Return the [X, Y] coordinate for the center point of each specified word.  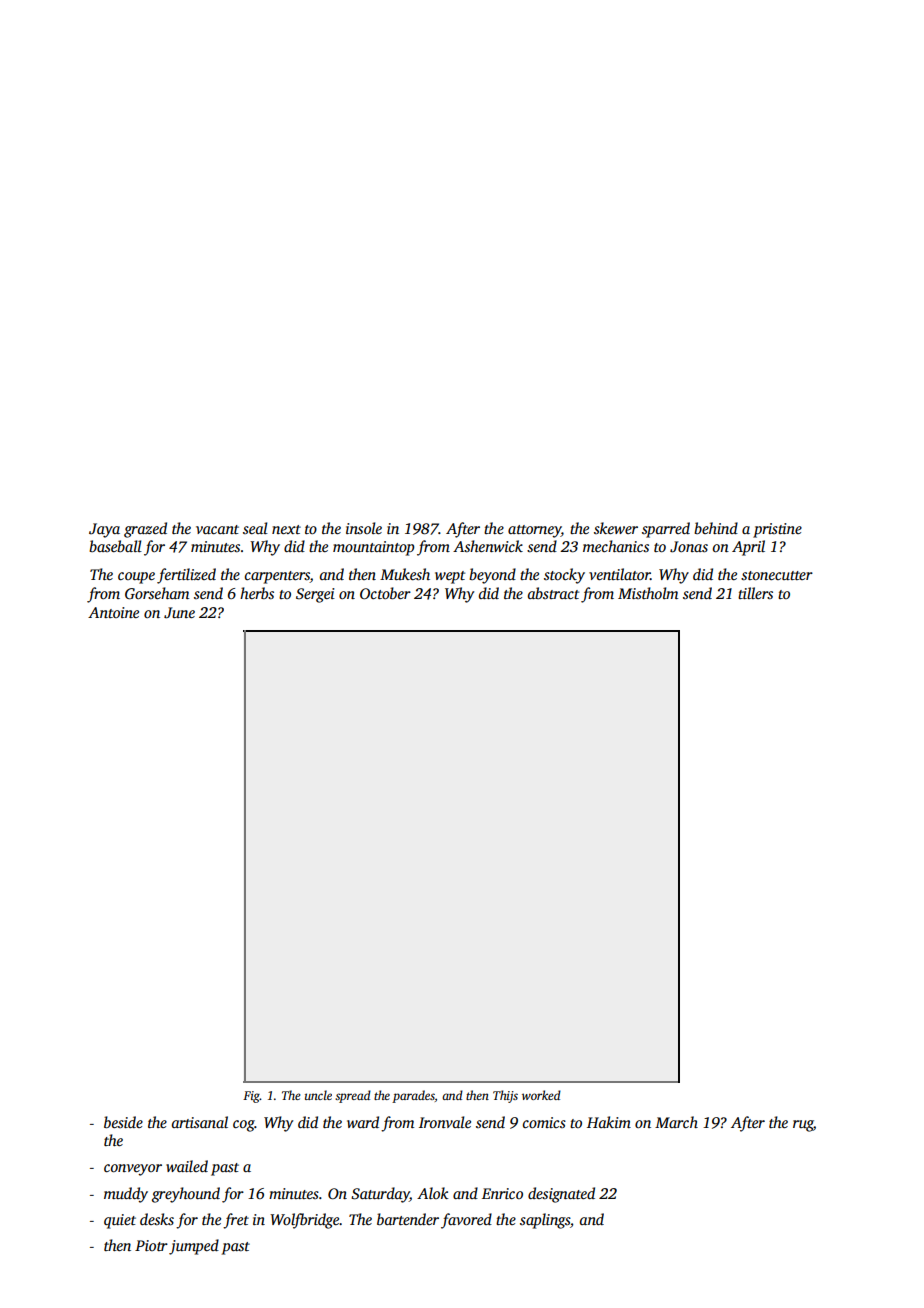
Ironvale [445, 1122]
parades [413, 1096]
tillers [755, 593]
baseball [115, 546]
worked [541, 1095]
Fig [251, 1097]
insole [364, 528]
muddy [126, 1195]
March [676, 1122]
